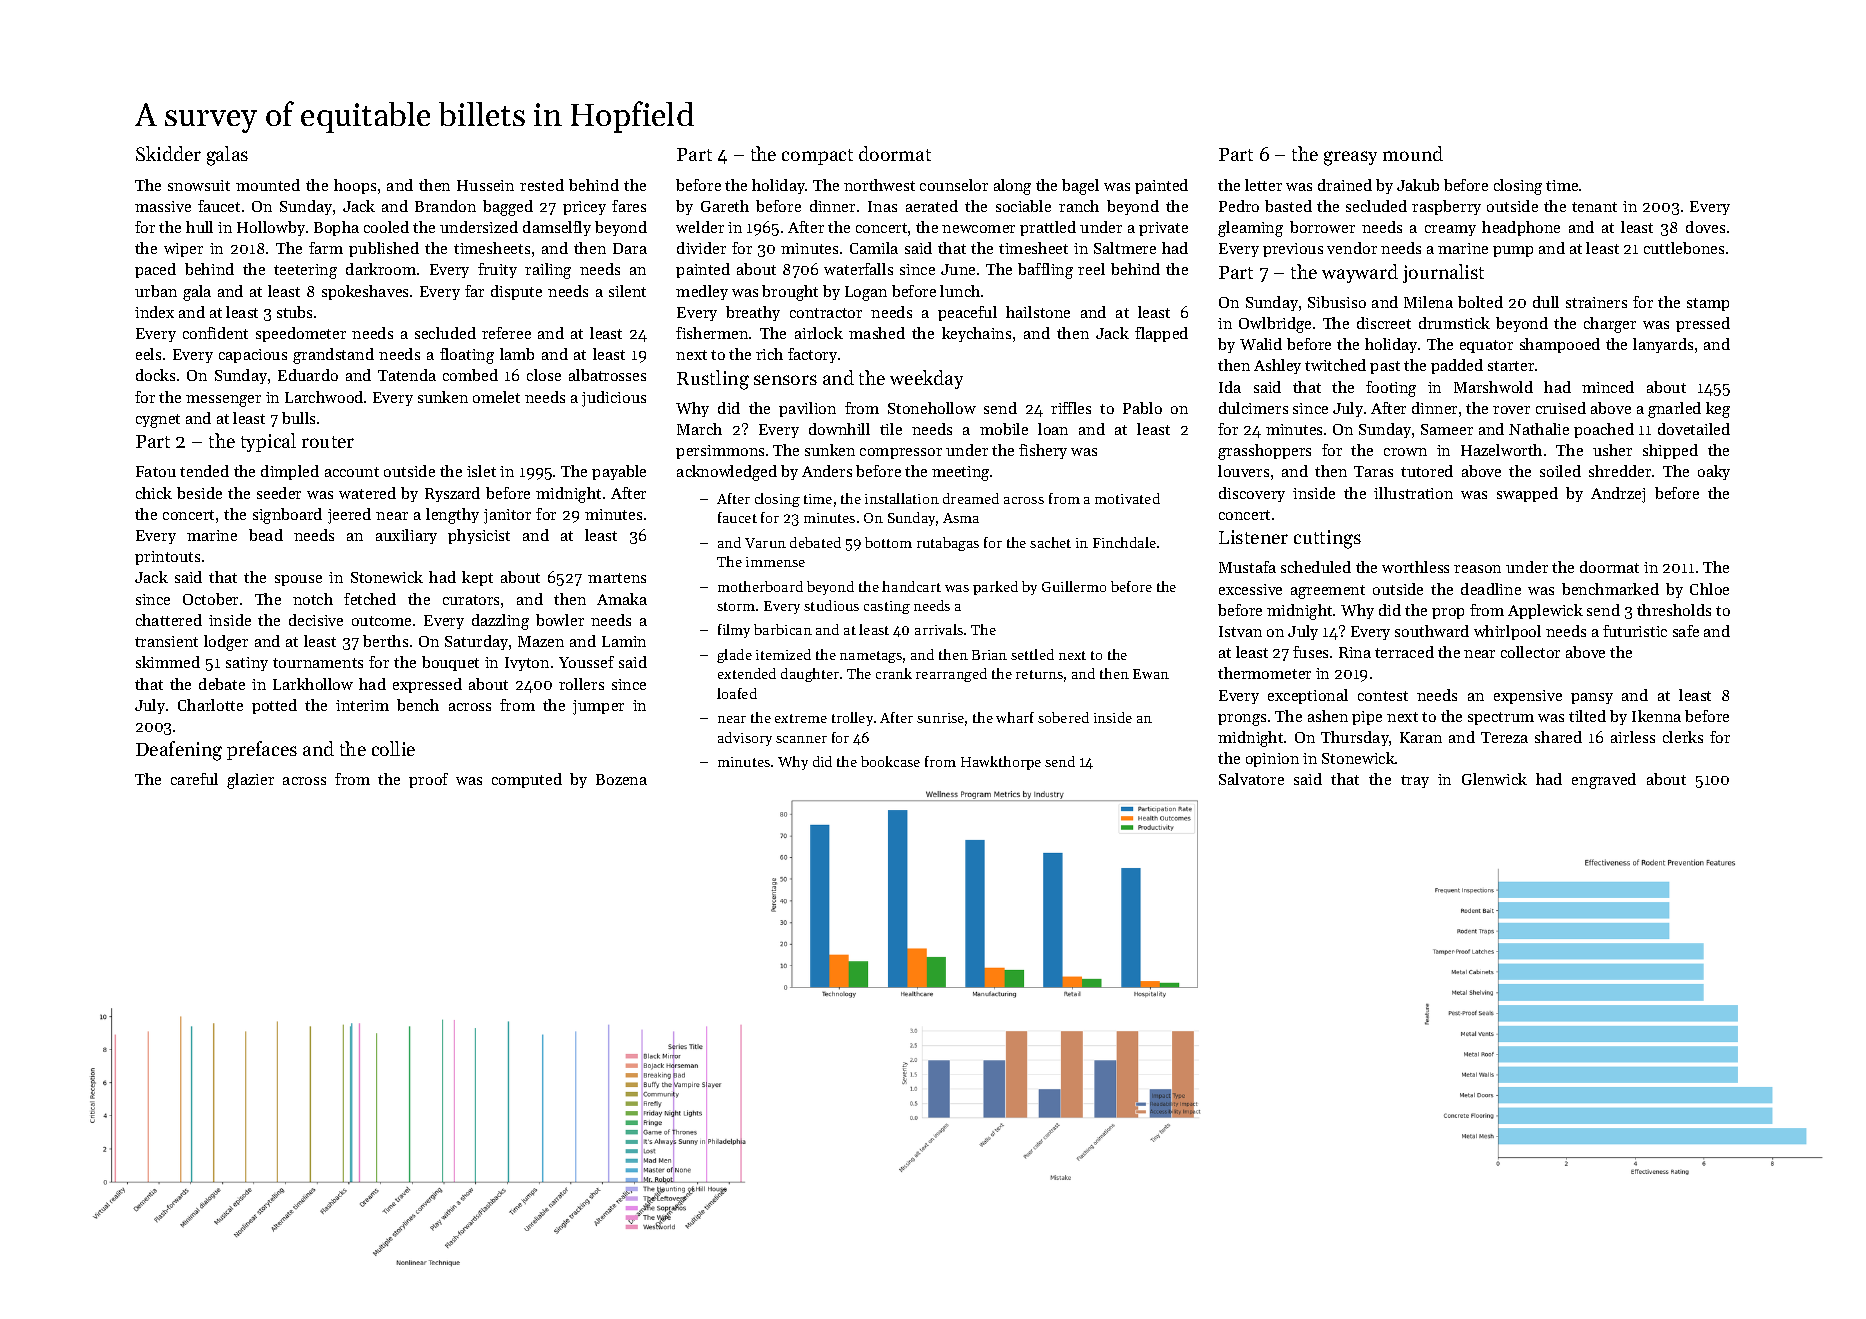 This image has width=1866, height=1319. I want to click on reel, so click(1091, 269).
